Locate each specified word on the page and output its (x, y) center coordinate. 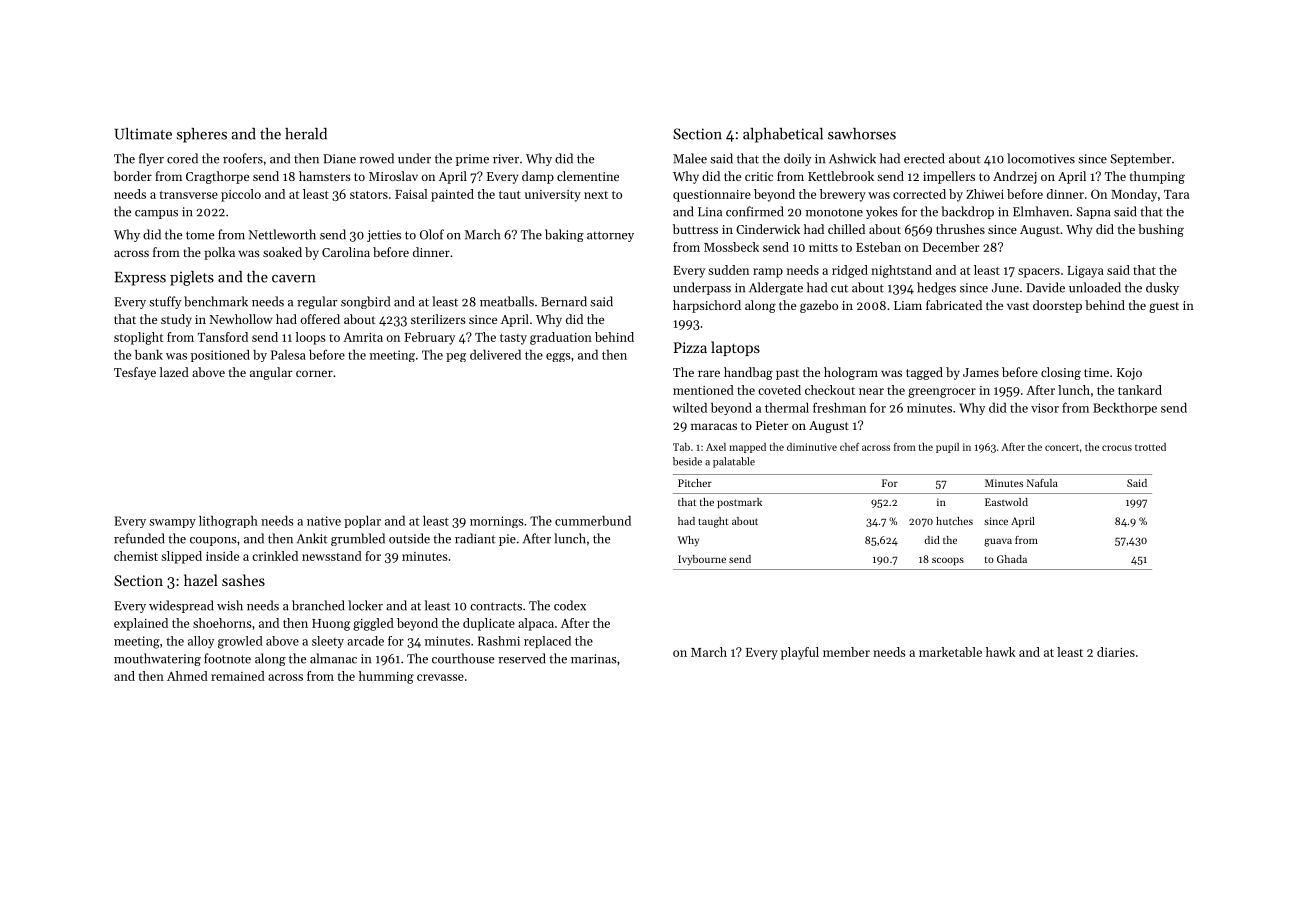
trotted (1150, 447)
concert (1062, 447)
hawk (1001, 652)
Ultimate (143, 134)
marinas (594, 659)
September (1140, 159)
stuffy (165, 302)
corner (314, 373)
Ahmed (187, 676)
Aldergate (776, 288)
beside (687, 461)
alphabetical (783, 135)
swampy (172, 523)
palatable (734, 462)
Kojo (1129, 374)
